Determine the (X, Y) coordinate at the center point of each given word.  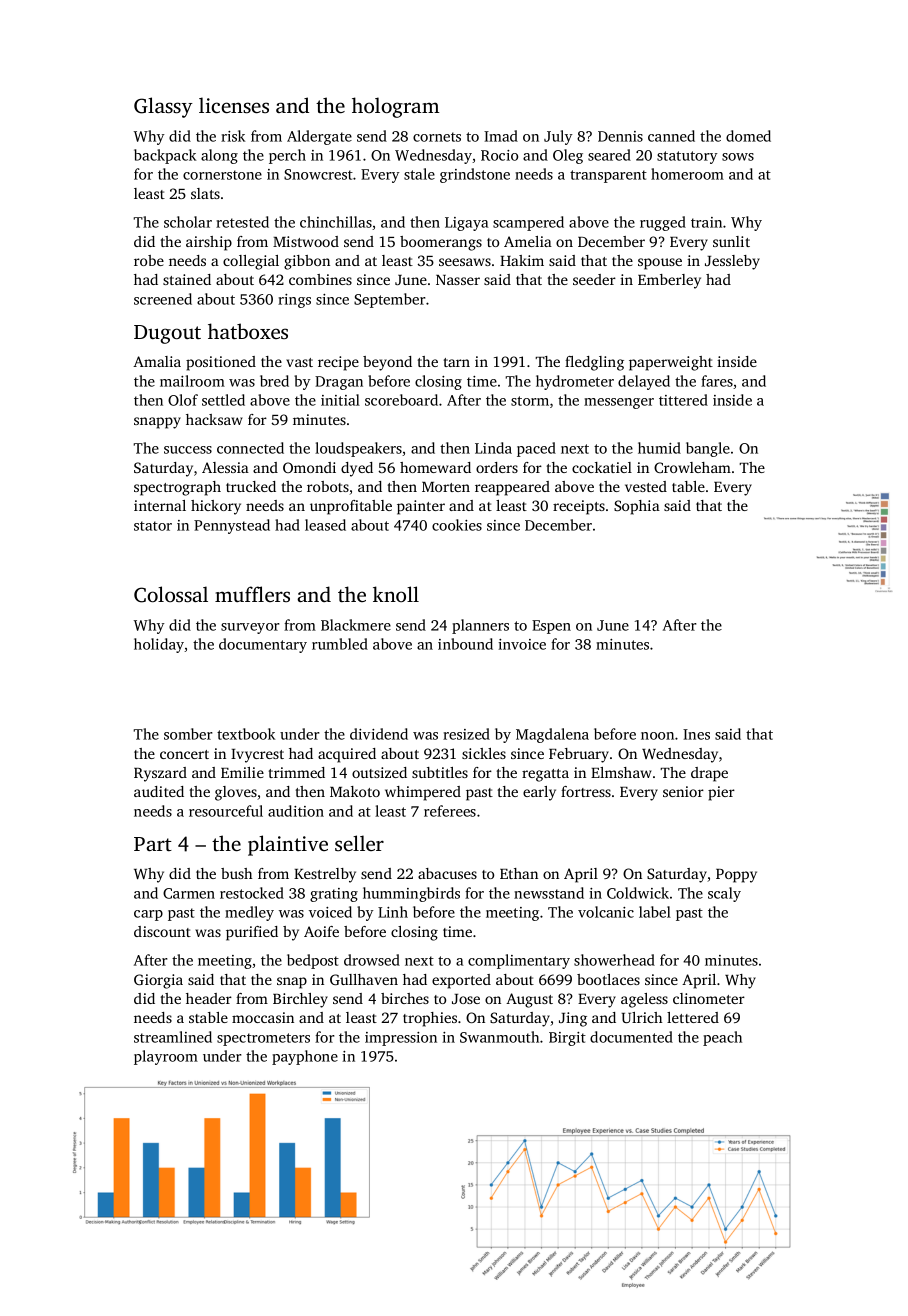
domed (748, 136)
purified (252, 933)
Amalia (157, 361)
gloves (236, 793)
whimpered (423, 793)
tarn (457, 362)
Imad (501, 136)
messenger (619, 403)
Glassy (163, 107)
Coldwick (638, 893)
